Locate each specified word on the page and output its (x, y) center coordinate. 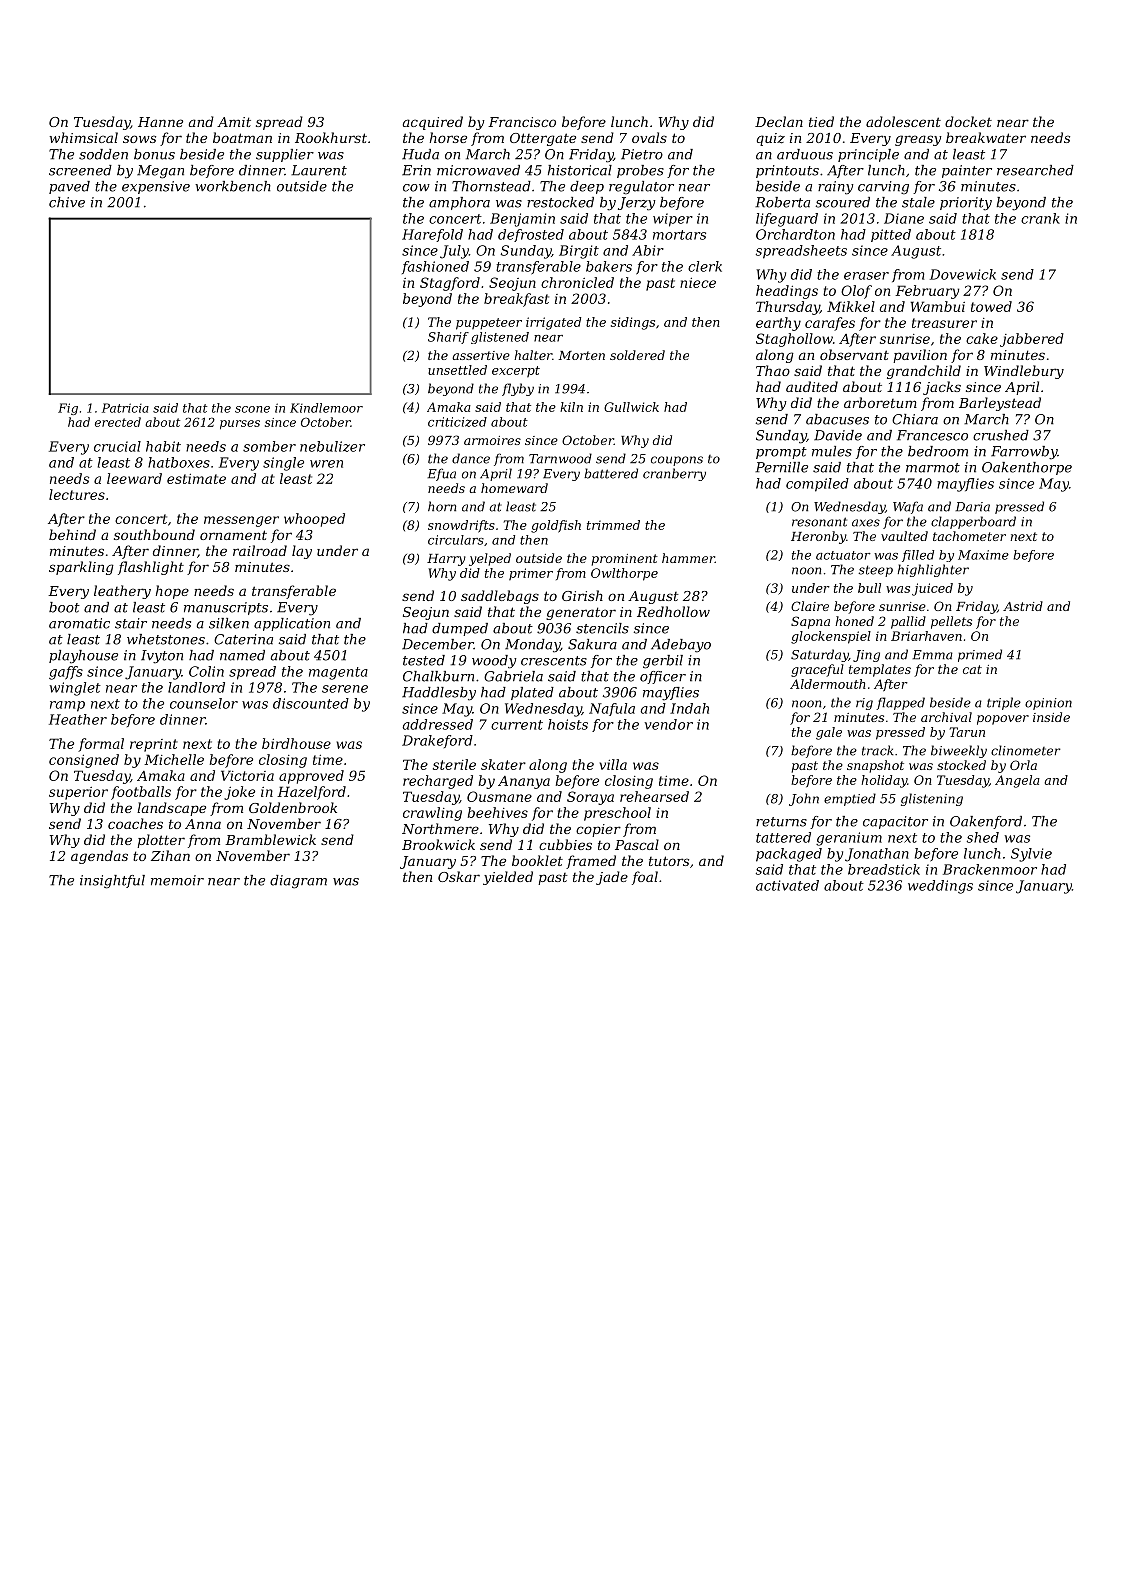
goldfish (556, 526)
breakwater (986, 137)
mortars (679, 235)
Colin (206, 671)
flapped (900, 703)
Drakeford (437, 741)
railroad (260, 550)
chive (67, 202)
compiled (817, 485)
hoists (568, 724)
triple (1004, 703)
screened (80, 170)
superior (78, 793)
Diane (904, 218)
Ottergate (543, 139)
